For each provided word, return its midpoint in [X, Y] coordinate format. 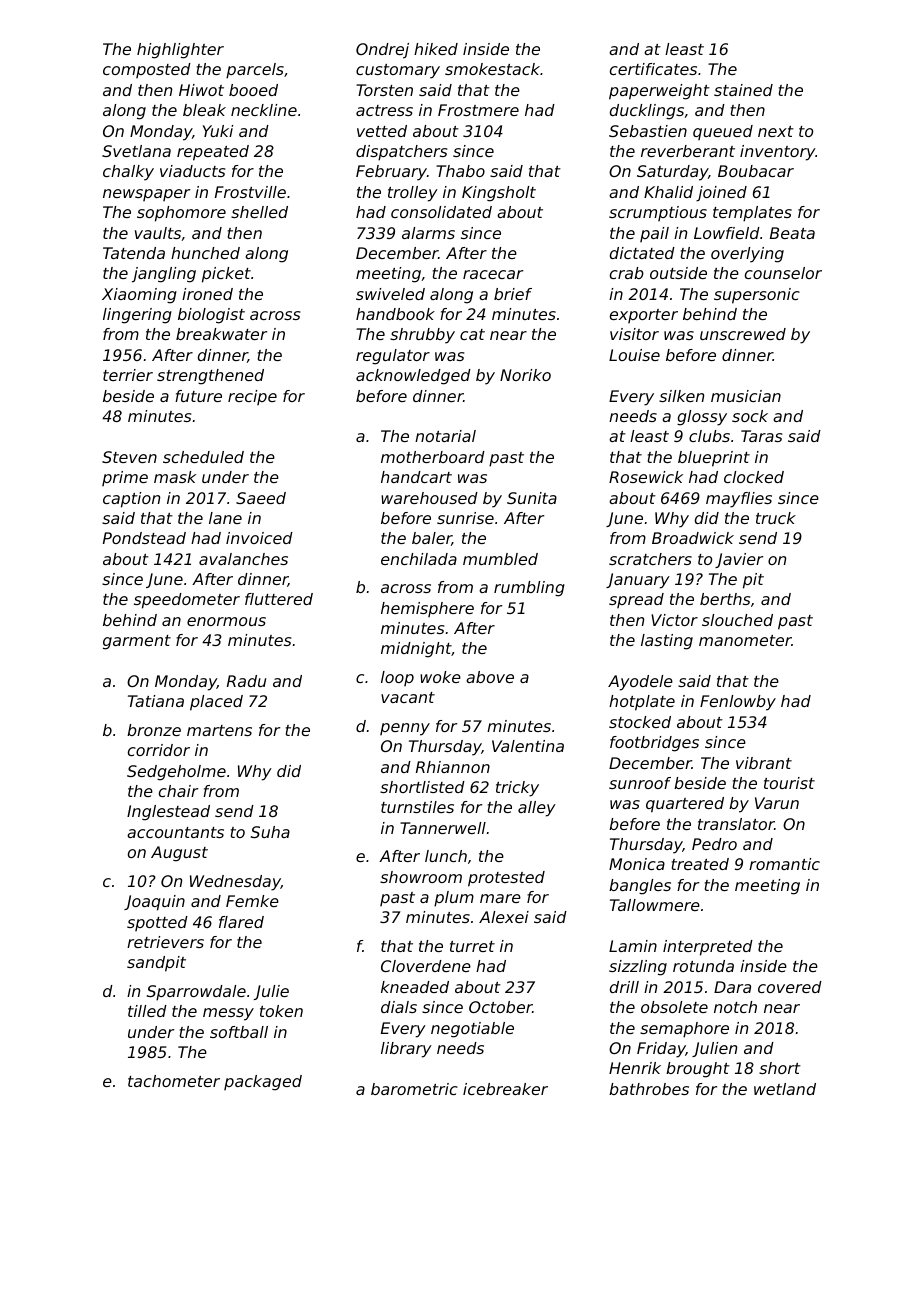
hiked [436, 49]
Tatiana [156, 701]
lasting [667, 642]
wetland [785, 1089]
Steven [129, 457]
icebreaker [505, 1089]
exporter [644, 316]
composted [147, 70]
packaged [263, 1083]
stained [743, 90]
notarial [445, 436]
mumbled [500, 559]
